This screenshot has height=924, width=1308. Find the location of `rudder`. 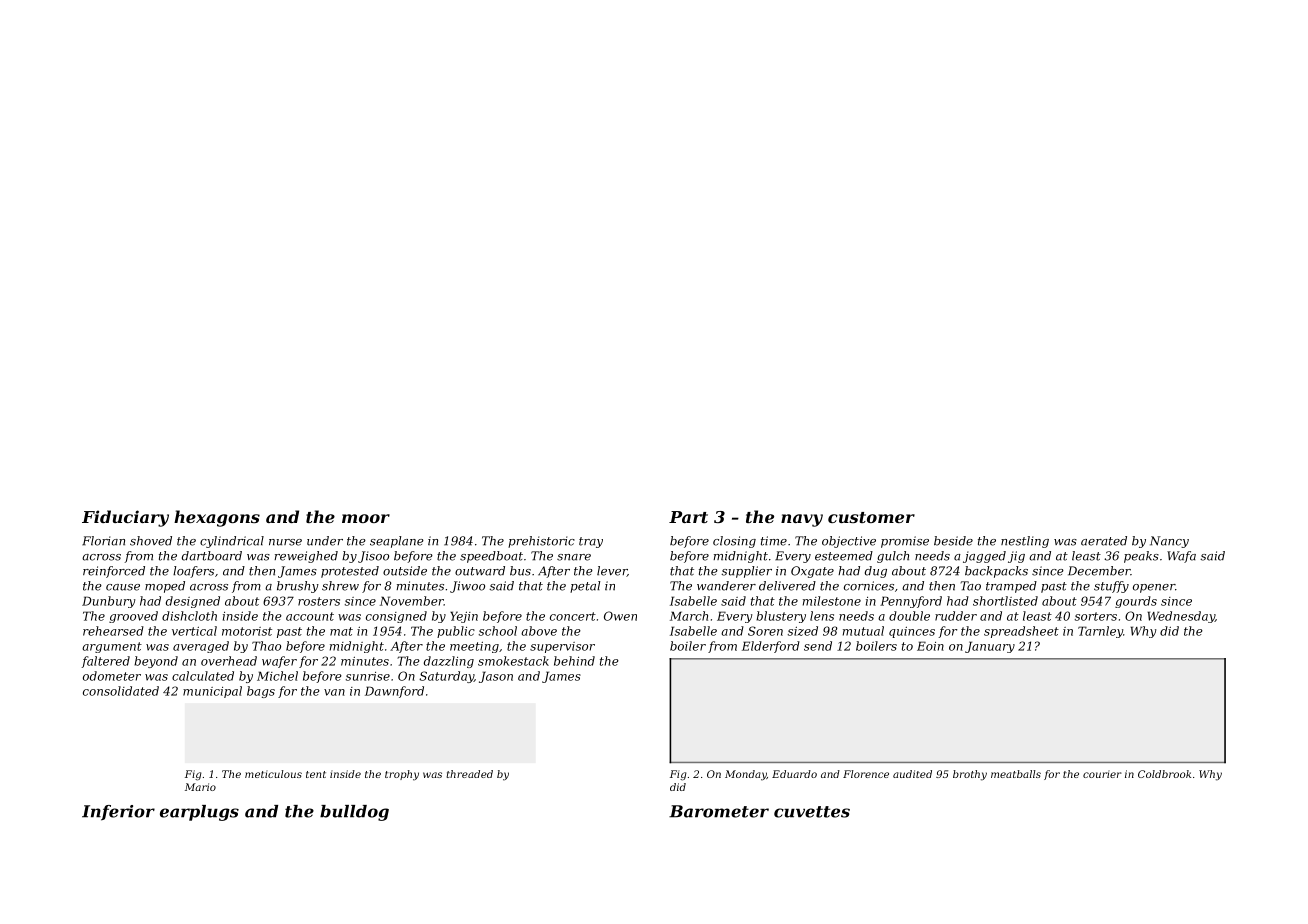

rudder is located at coordinates (956, 616).
